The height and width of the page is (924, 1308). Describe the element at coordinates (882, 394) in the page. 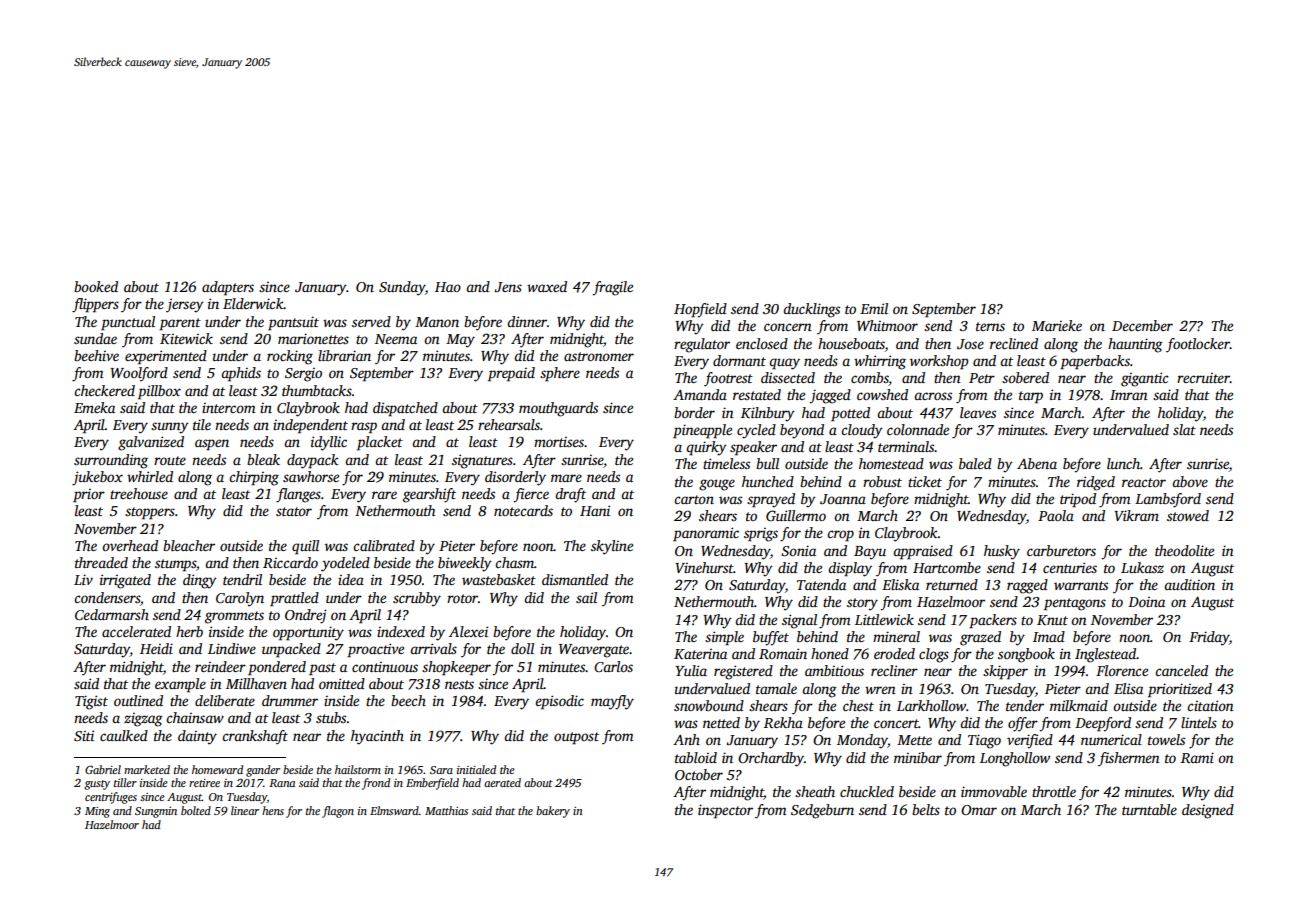

I see `cowshed` at that location.
